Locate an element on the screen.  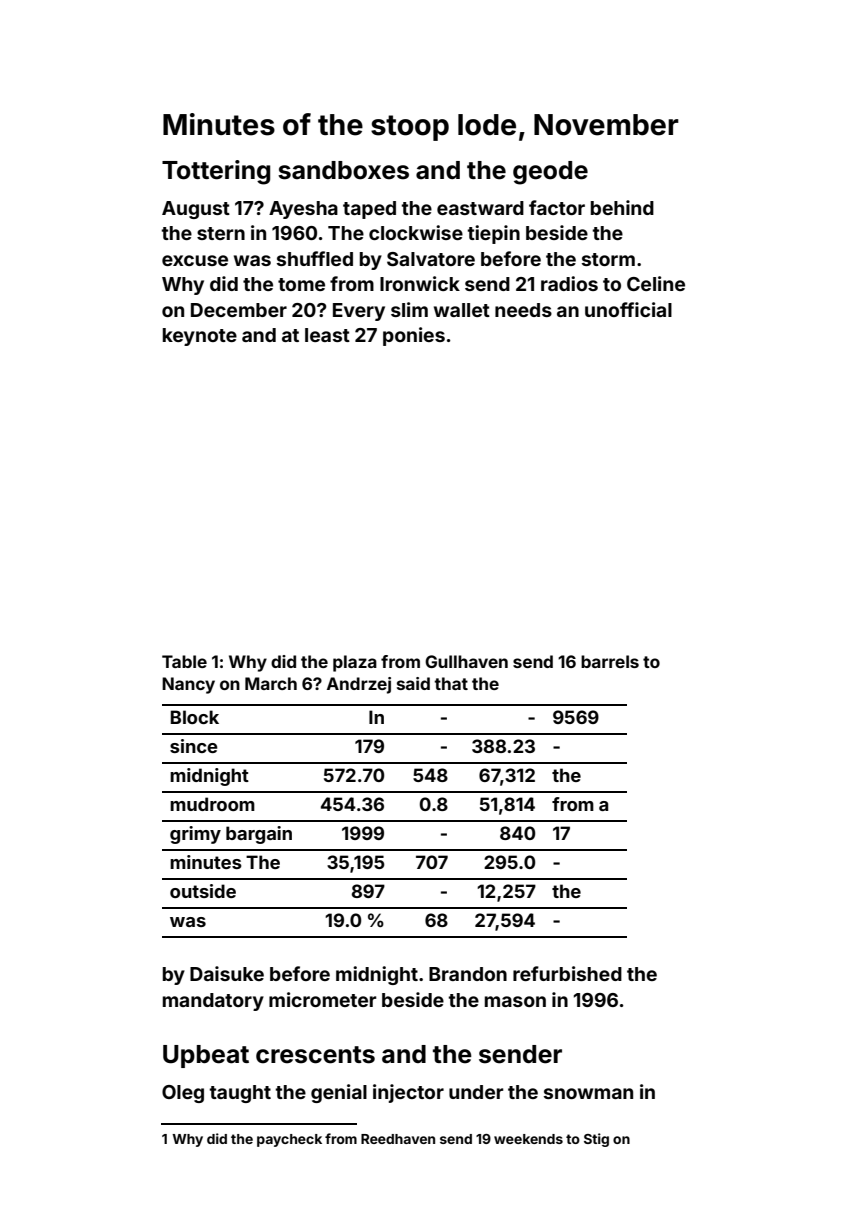
Brandon is located at coordinates (468, 974).
